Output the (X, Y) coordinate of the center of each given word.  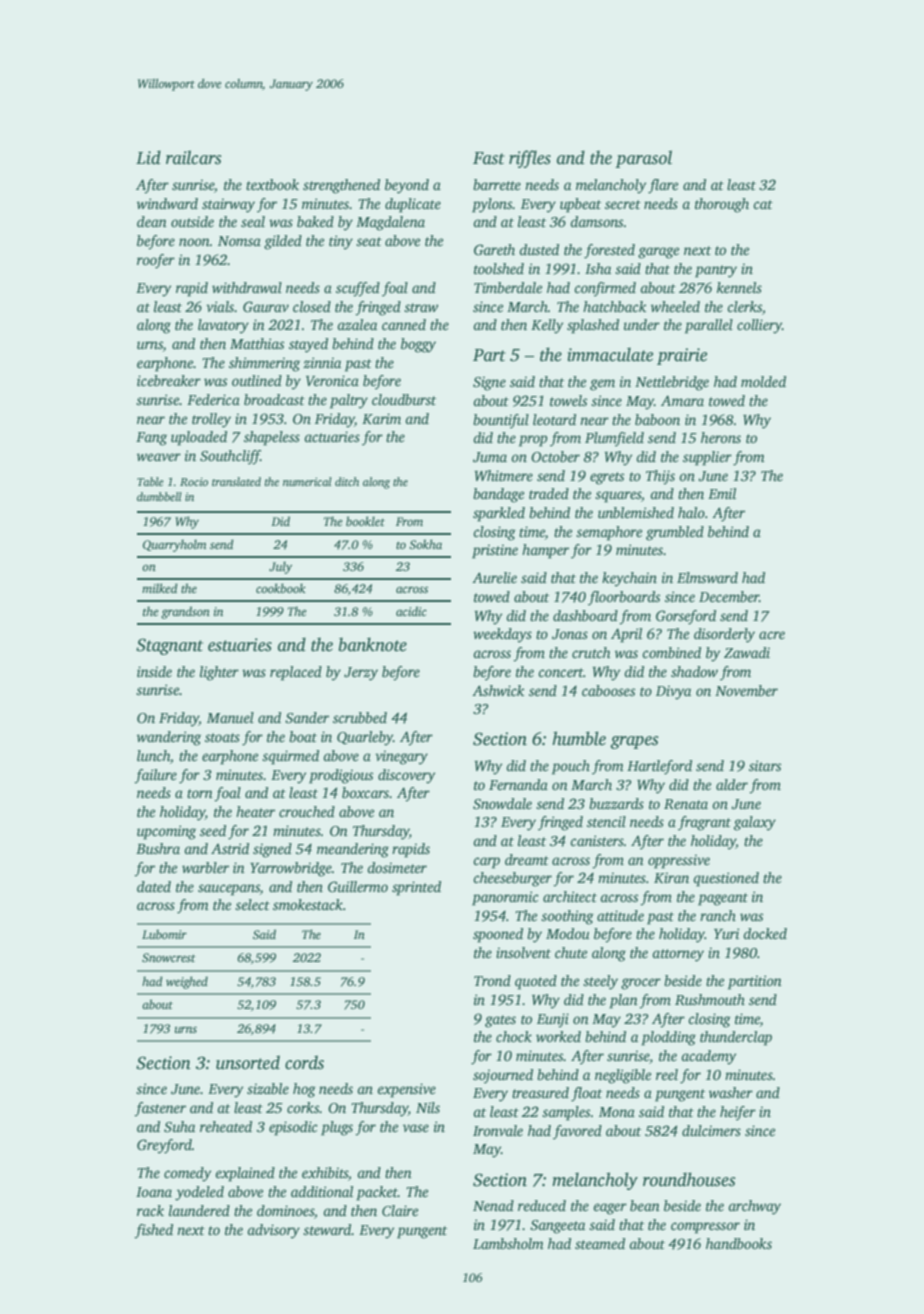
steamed (600, 1243)
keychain (629, 579)
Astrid (230, 848)
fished (153, 1231)
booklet (365, 521)
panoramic (505, 898)
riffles (530, 159)
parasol (643, 159)
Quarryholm (174, 545)
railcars (193, 157)
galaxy (755, 823)
